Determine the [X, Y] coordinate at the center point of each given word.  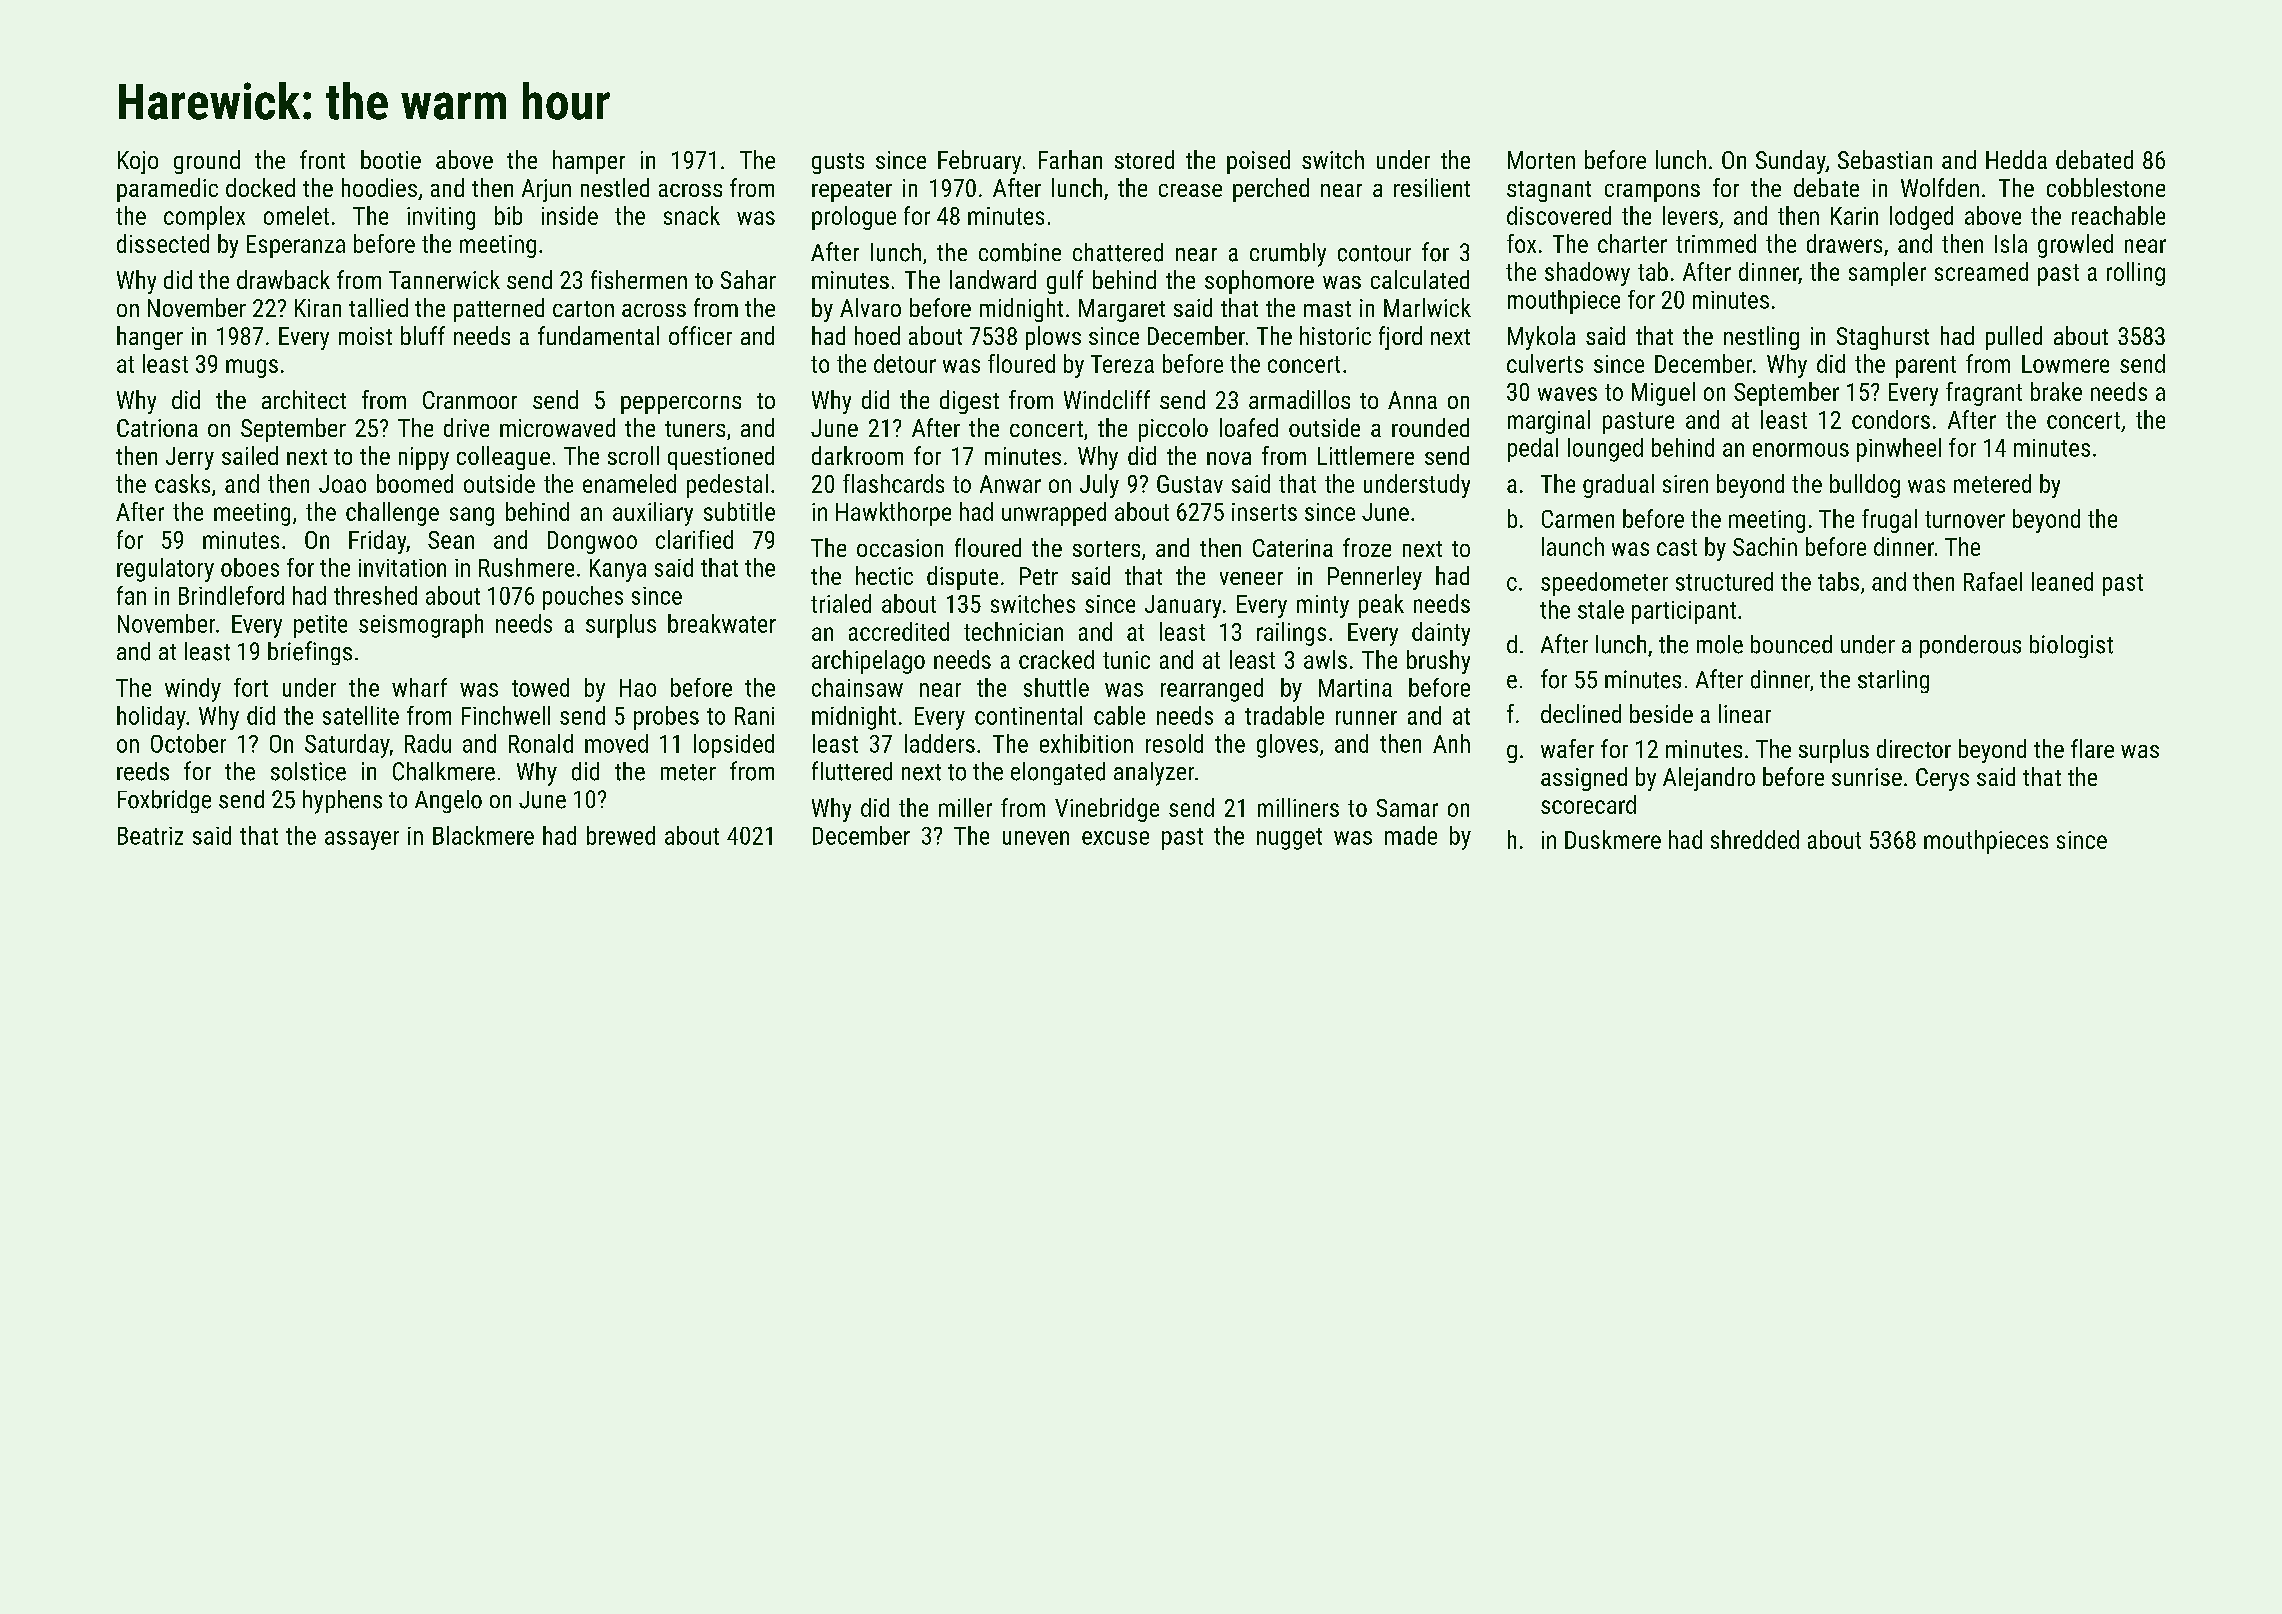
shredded [1755, 839]
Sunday [1791, 162]
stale [1601, 609]
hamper [589, 162]
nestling [1761, 338]
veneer [1251, 578]
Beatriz [150, 836]
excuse [1115, 838]
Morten [1541, 160]
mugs [252, 368]
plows [1053, 338]
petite [320, 626]
